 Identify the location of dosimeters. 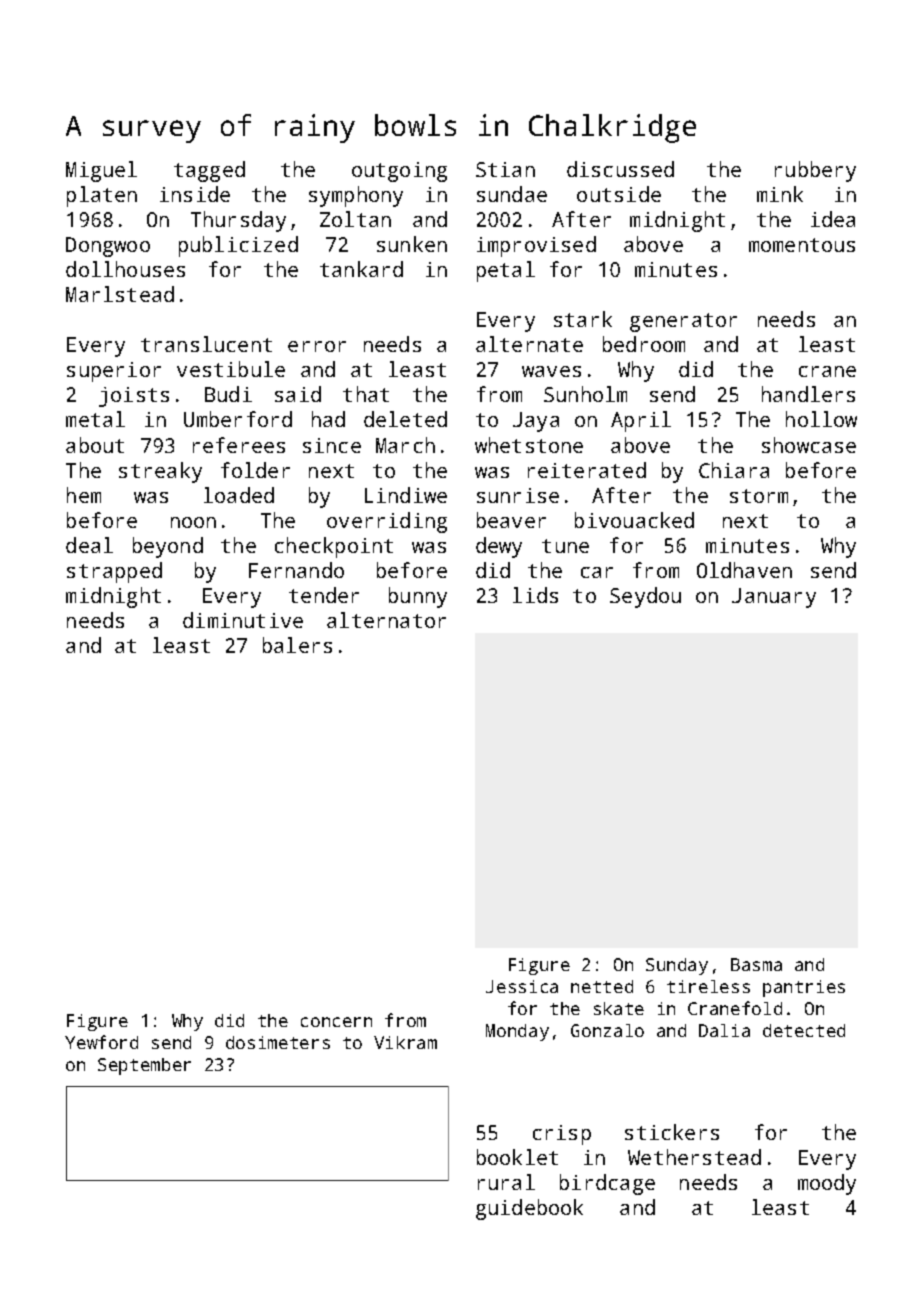
(278, 1042).
